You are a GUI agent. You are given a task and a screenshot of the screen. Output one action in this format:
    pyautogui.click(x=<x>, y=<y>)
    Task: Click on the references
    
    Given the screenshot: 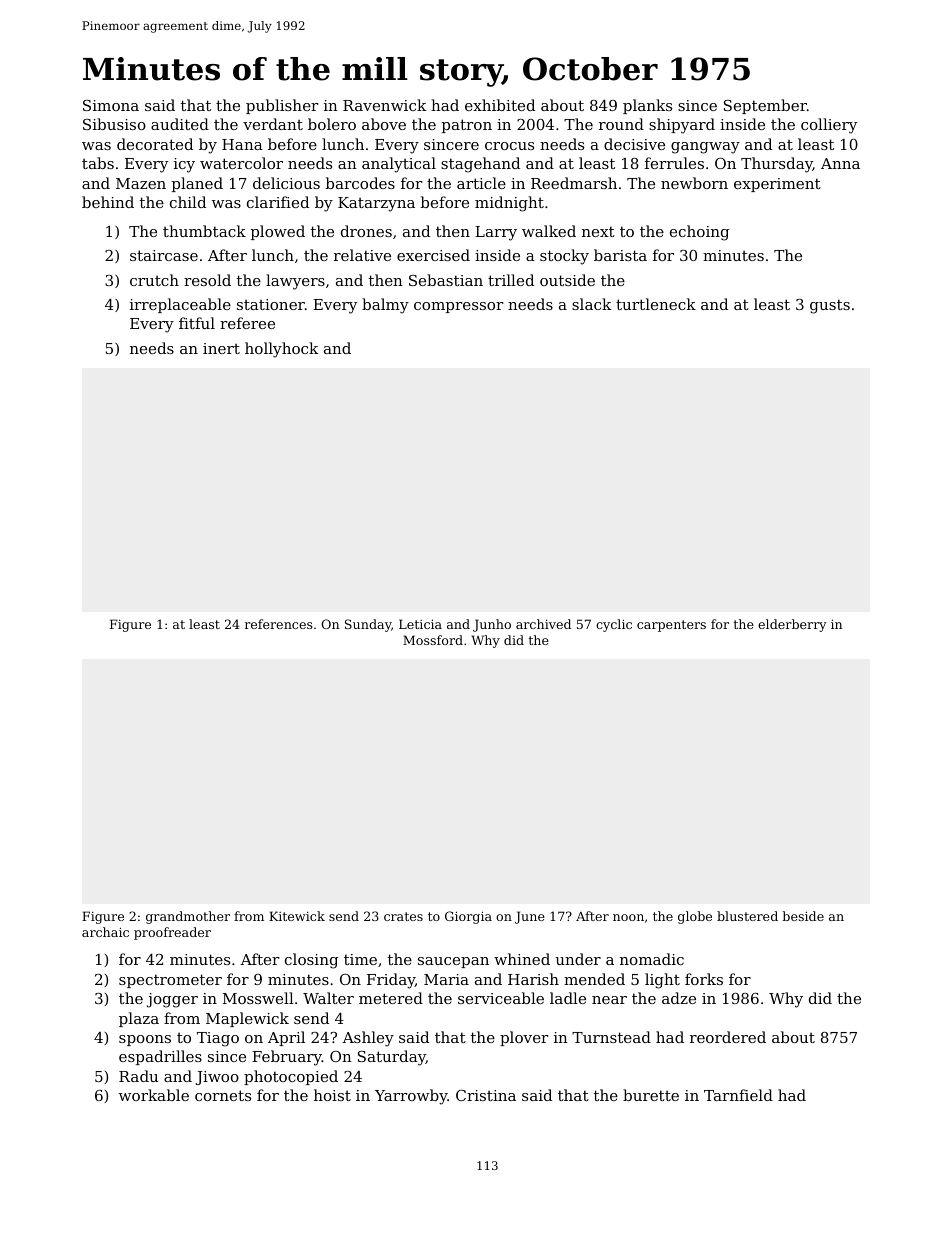 What is the action you would take?
    pyautogui.click(x=279, y=624)
